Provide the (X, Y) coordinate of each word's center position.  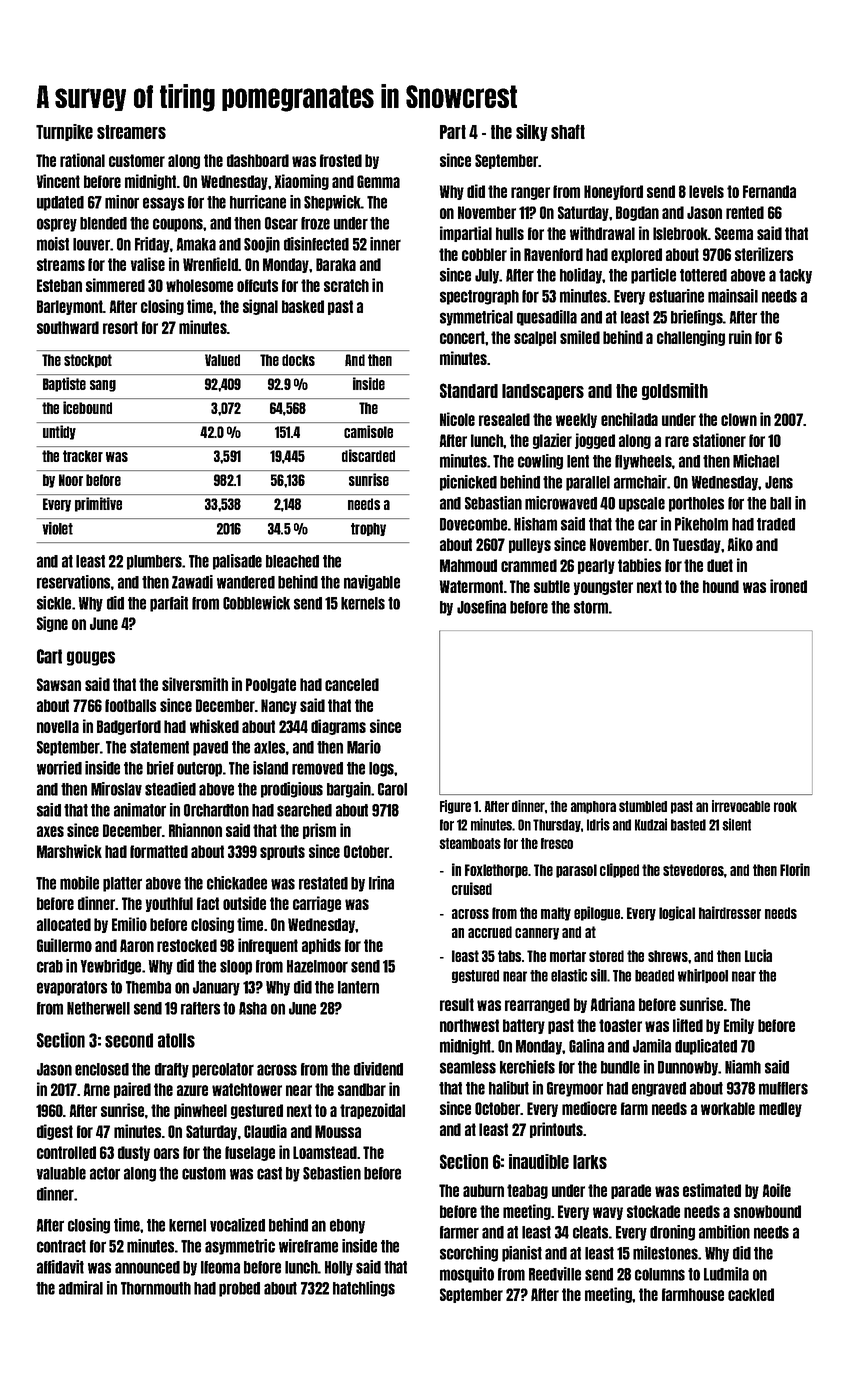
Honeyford (613, 192)
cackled (751, 1294)
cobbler (484, 254)
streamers (131, 132)
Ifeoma (220, 1267)
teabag (527, 1191)
